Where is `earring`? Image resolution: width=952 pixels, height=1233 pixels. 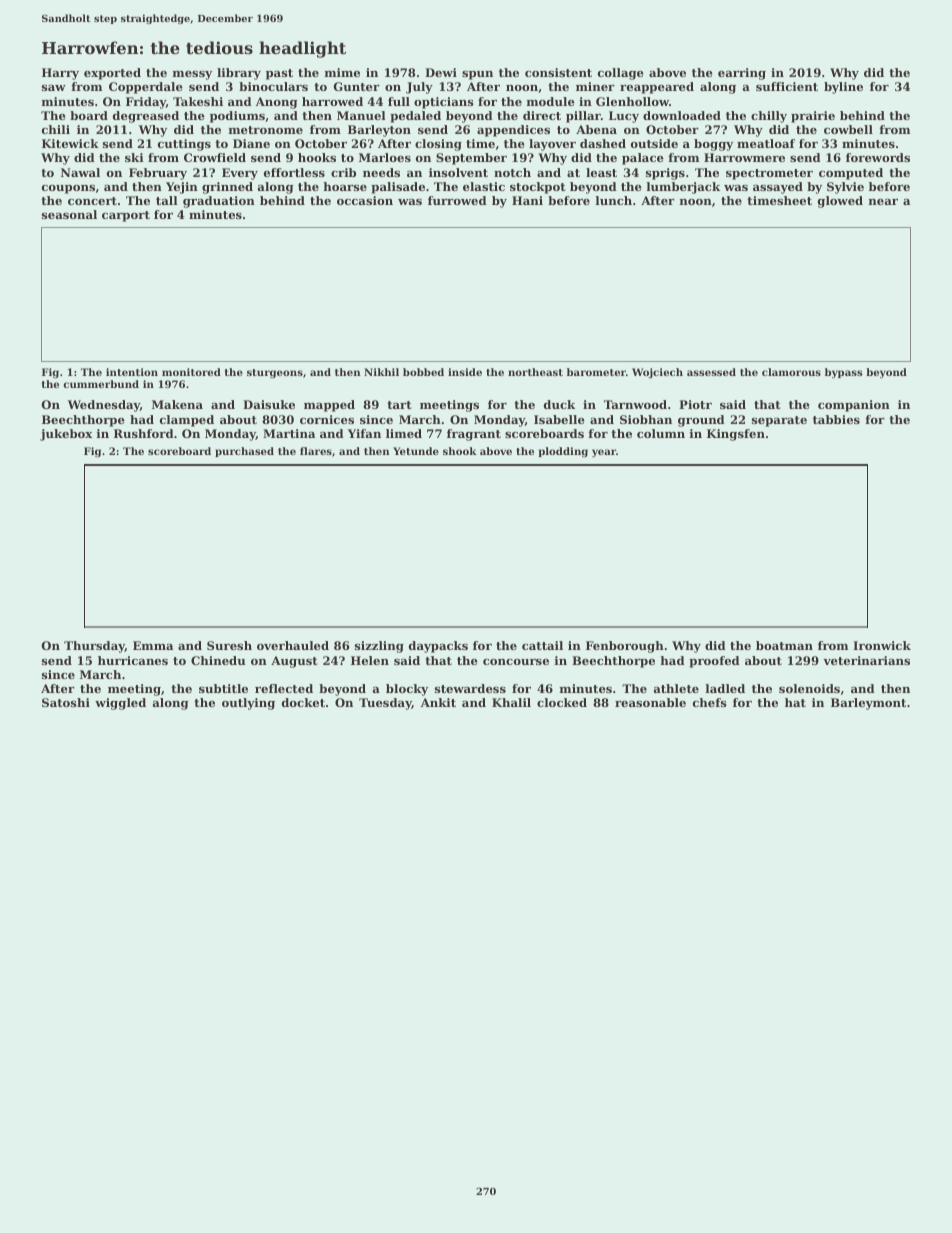
earring is located at coordinates (742, 74).
